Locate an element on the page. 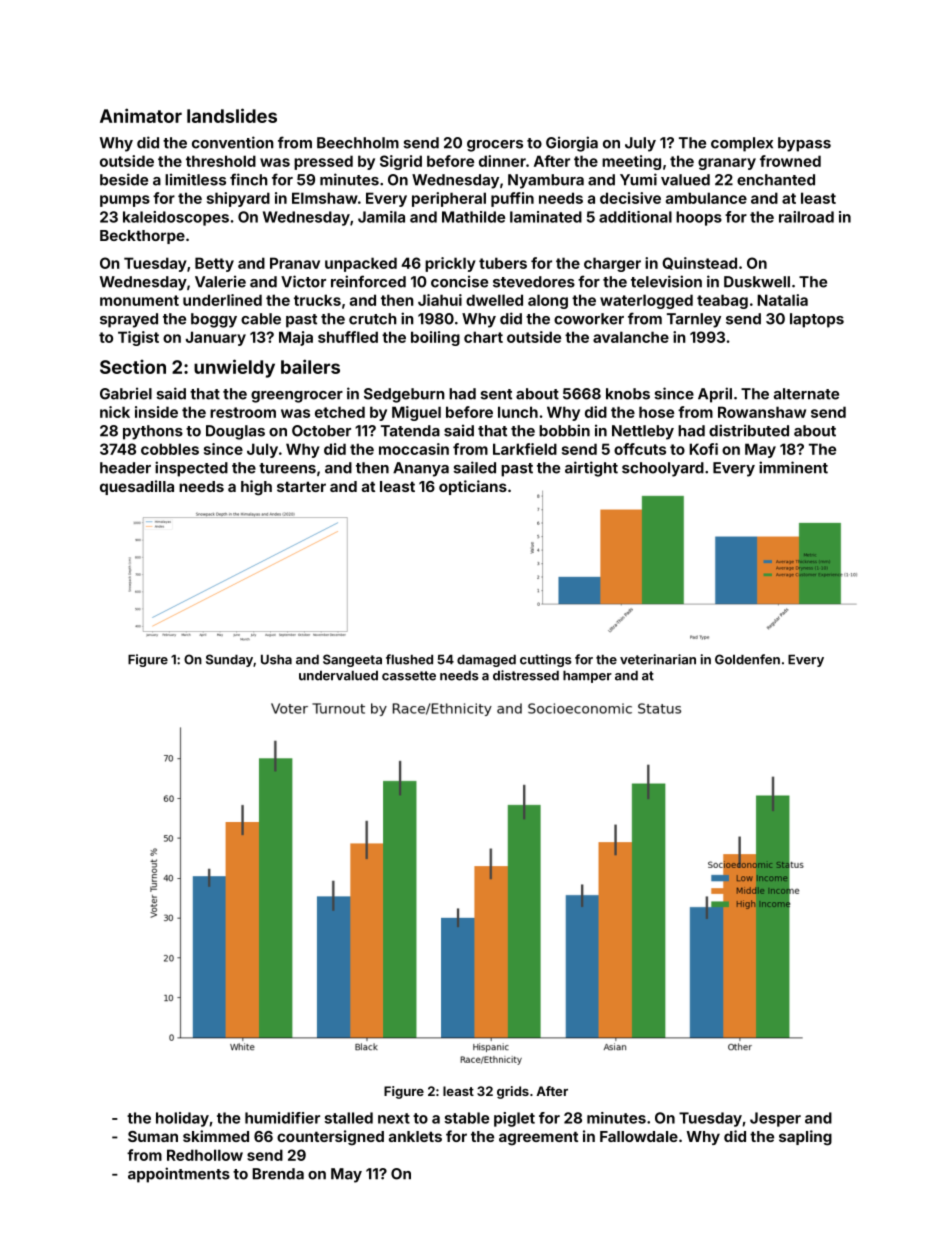 The width and height of the page is (952, 1233). Jesper is located at coordinates (775, 1119).
